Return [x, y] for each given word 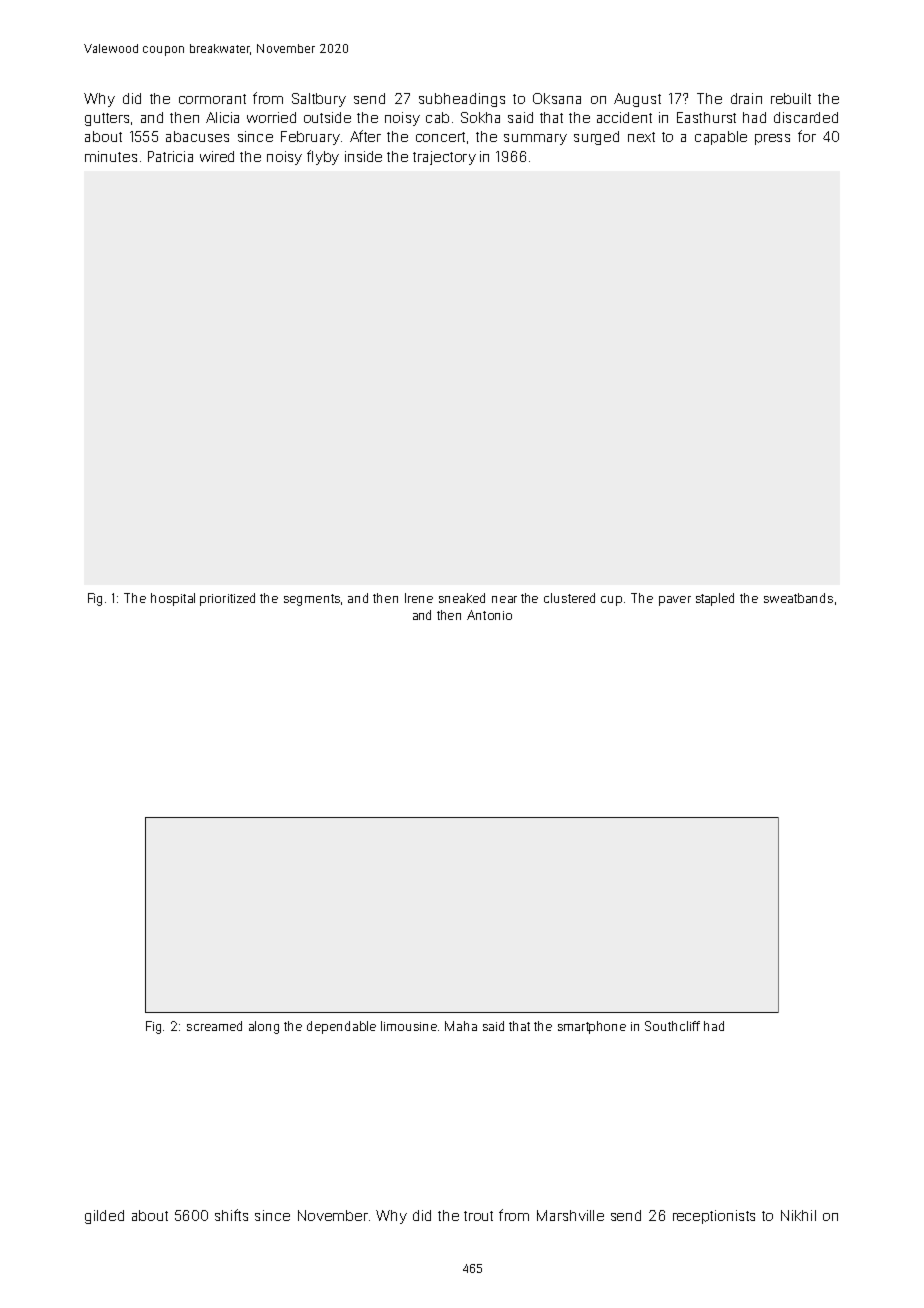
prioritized [227, 599]
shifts [231, 1215]
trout [478, 1216]
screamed [214, 1026]
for [807, 136]
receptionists [714, 1217]
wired [217, 156]
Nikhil [798, 1215]
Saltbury [319, 100]
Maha [461, 1026]
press [772, 139]
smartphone [592, 1027]
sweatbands [798, 598]
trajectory [444, 158]
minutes [111, 156]
